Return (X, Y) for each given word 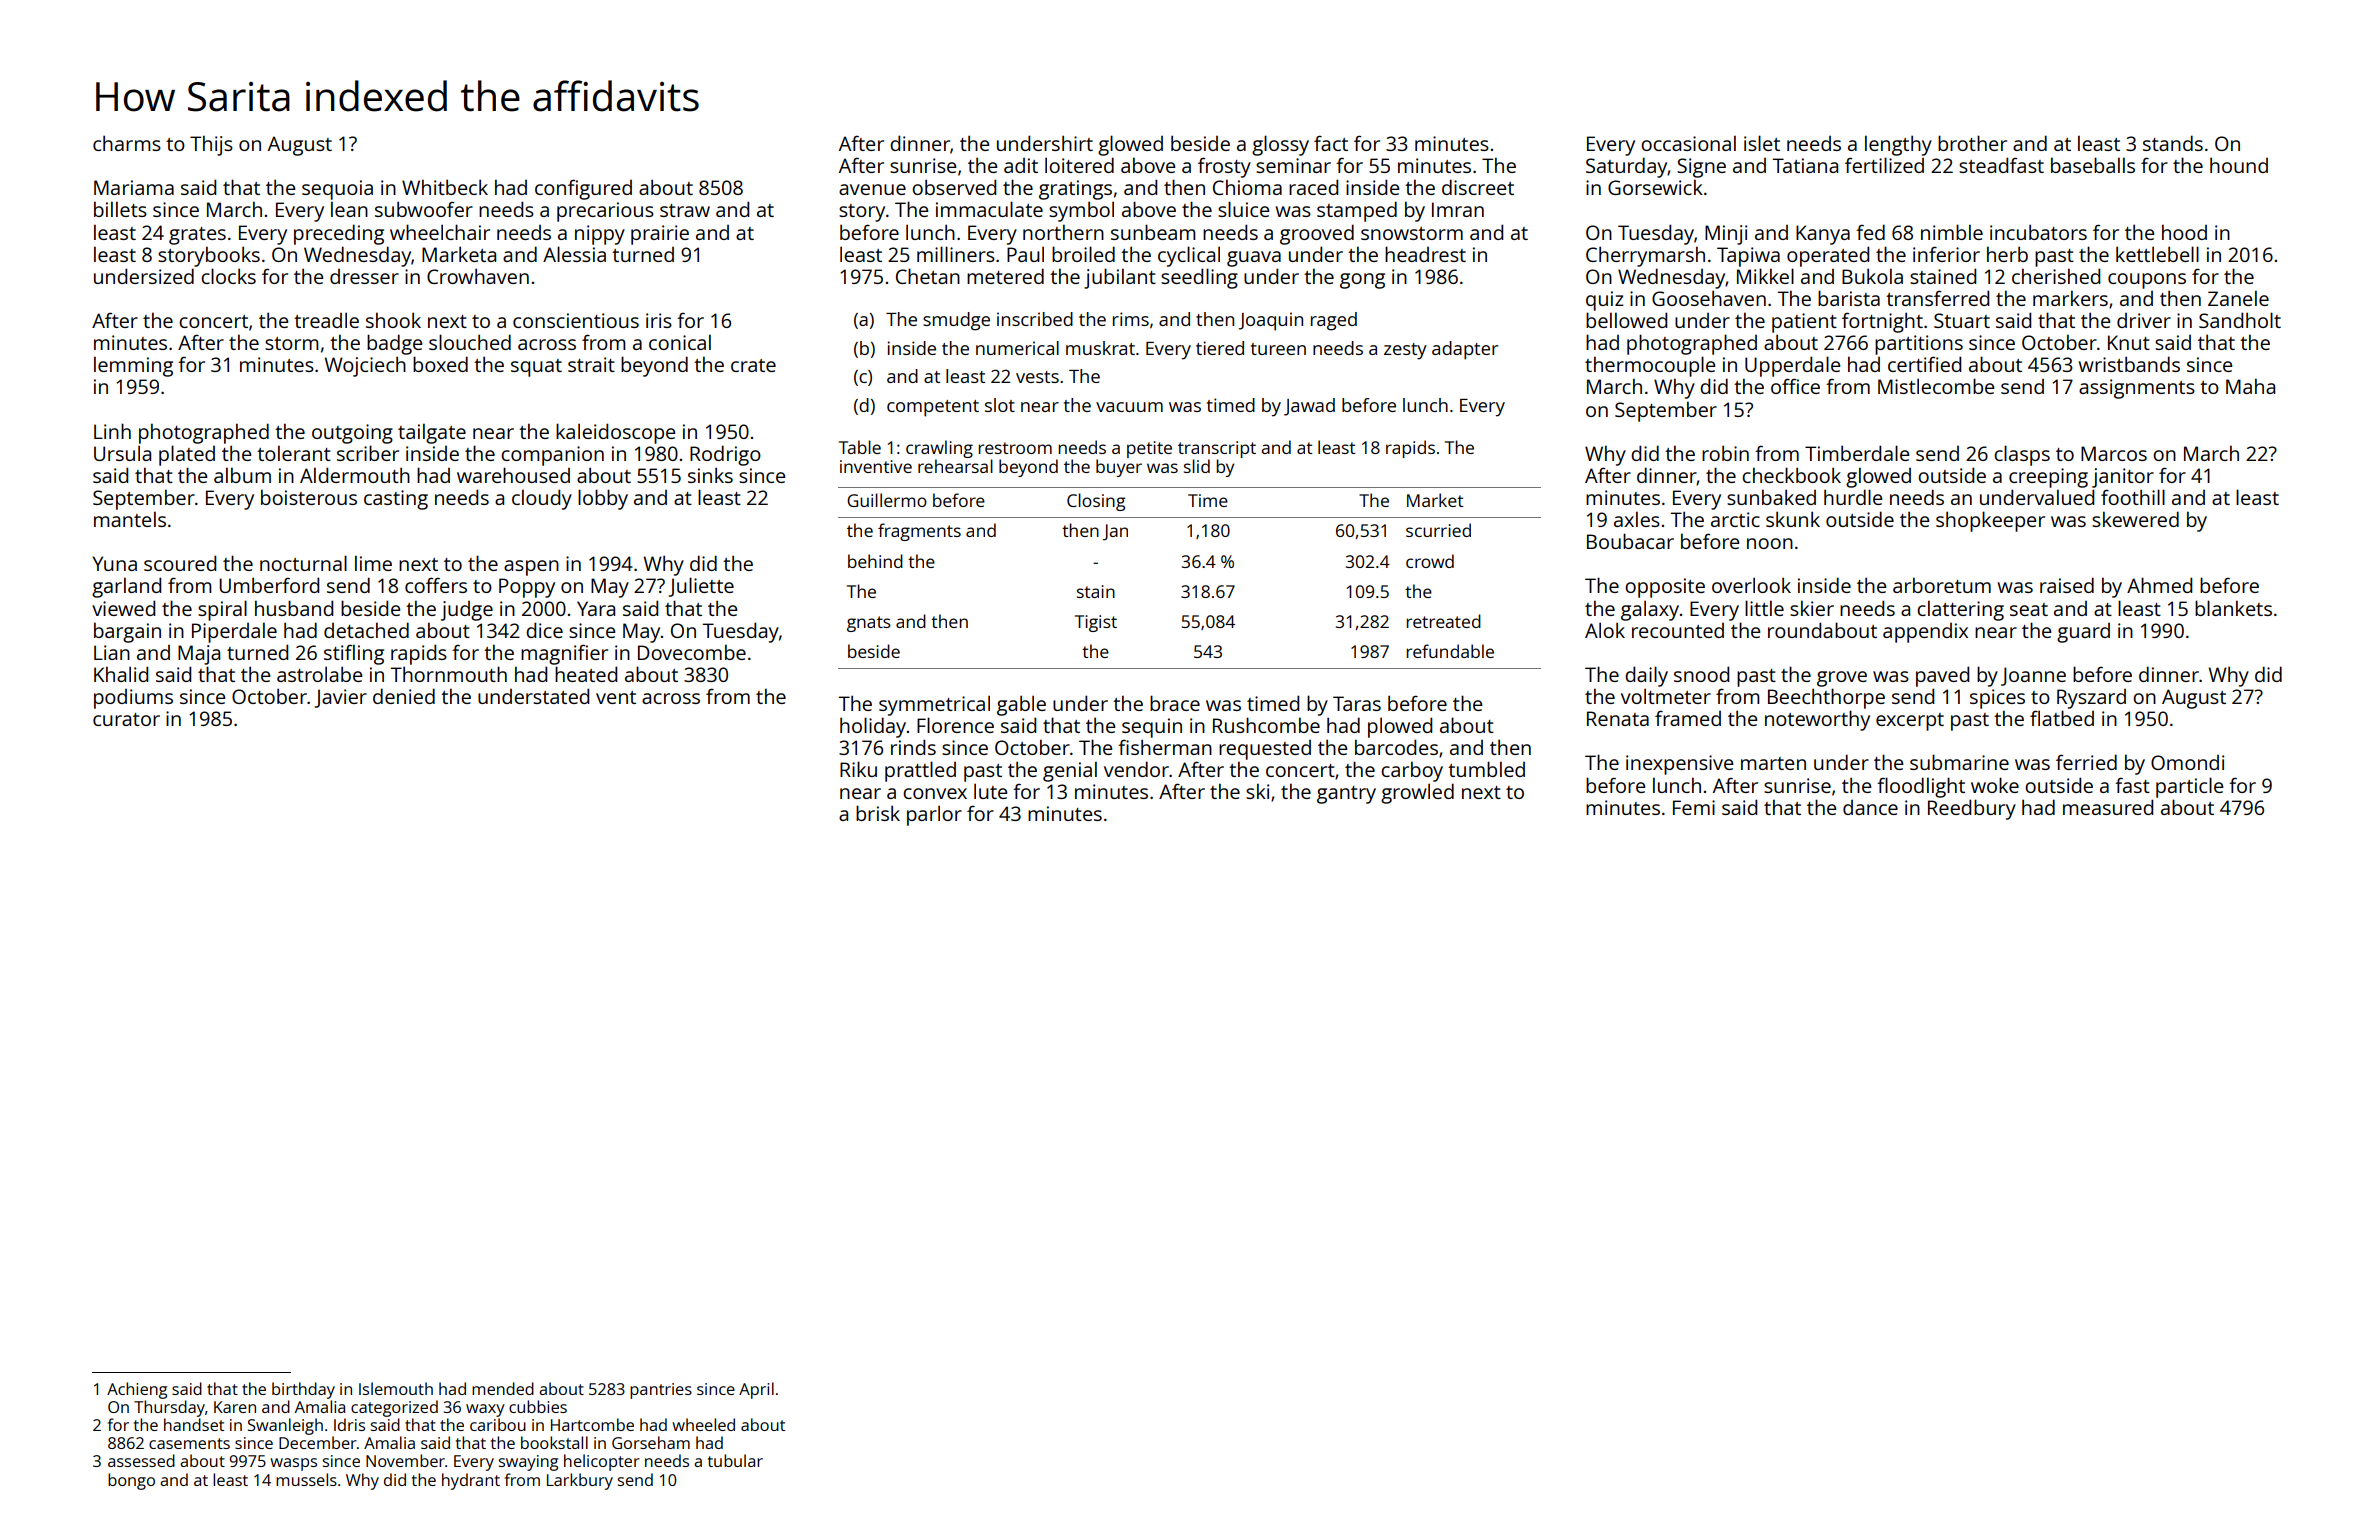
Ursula (122, 453)
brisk (878, 813)
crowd (1430, 561)
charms (127, 143)
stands (2173, 143)
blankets (2233, 608)
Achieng (137, 1390)
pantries (661, 1391)
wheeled (703, 1424)
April (756, 1390)
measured (2108, 807)
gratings (1075, 190)
